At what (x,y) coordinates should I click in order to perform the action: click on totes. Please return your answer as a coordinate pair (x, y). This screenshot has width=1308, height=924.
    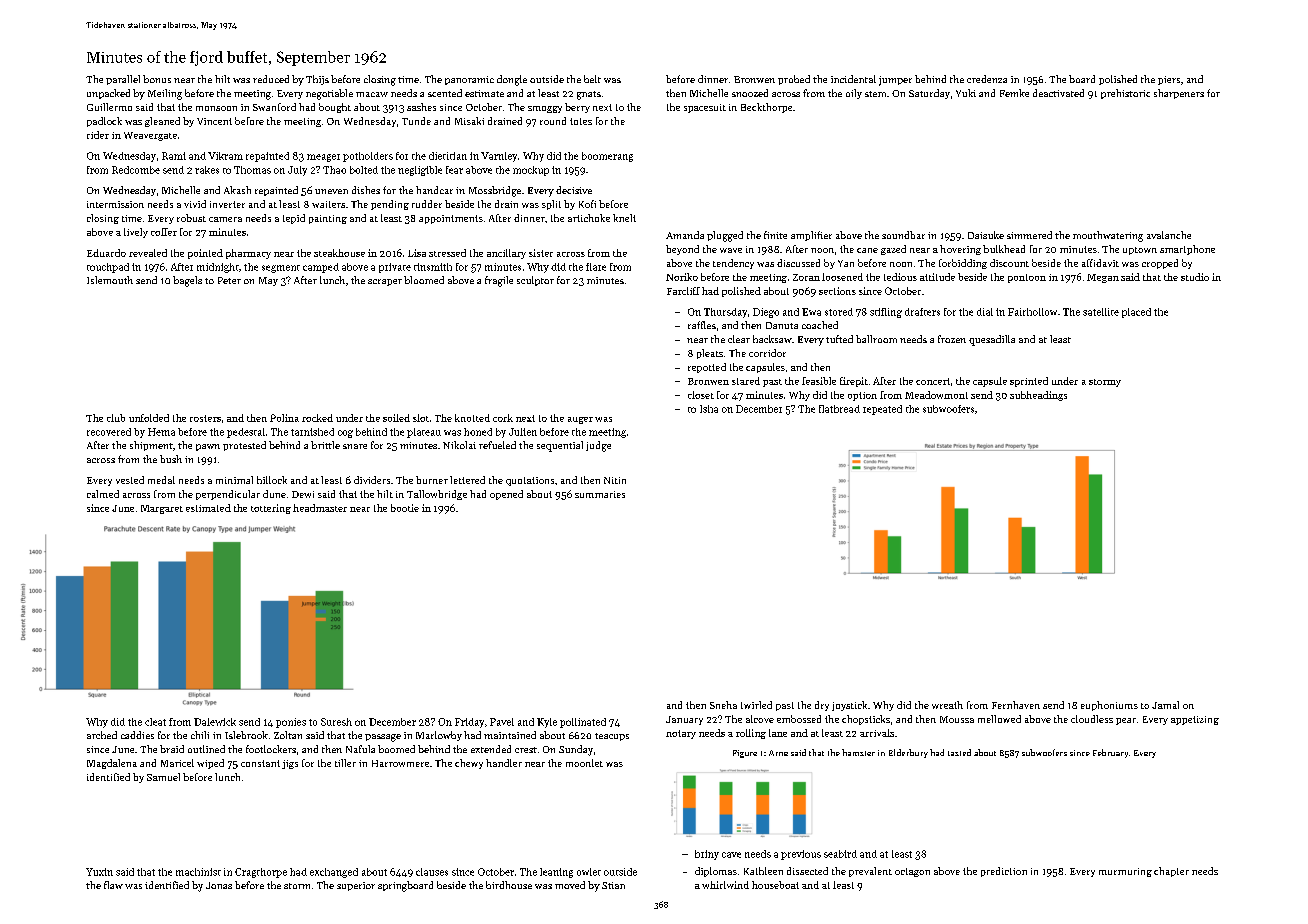
    Looking at the image, I should click on (581, 121).
